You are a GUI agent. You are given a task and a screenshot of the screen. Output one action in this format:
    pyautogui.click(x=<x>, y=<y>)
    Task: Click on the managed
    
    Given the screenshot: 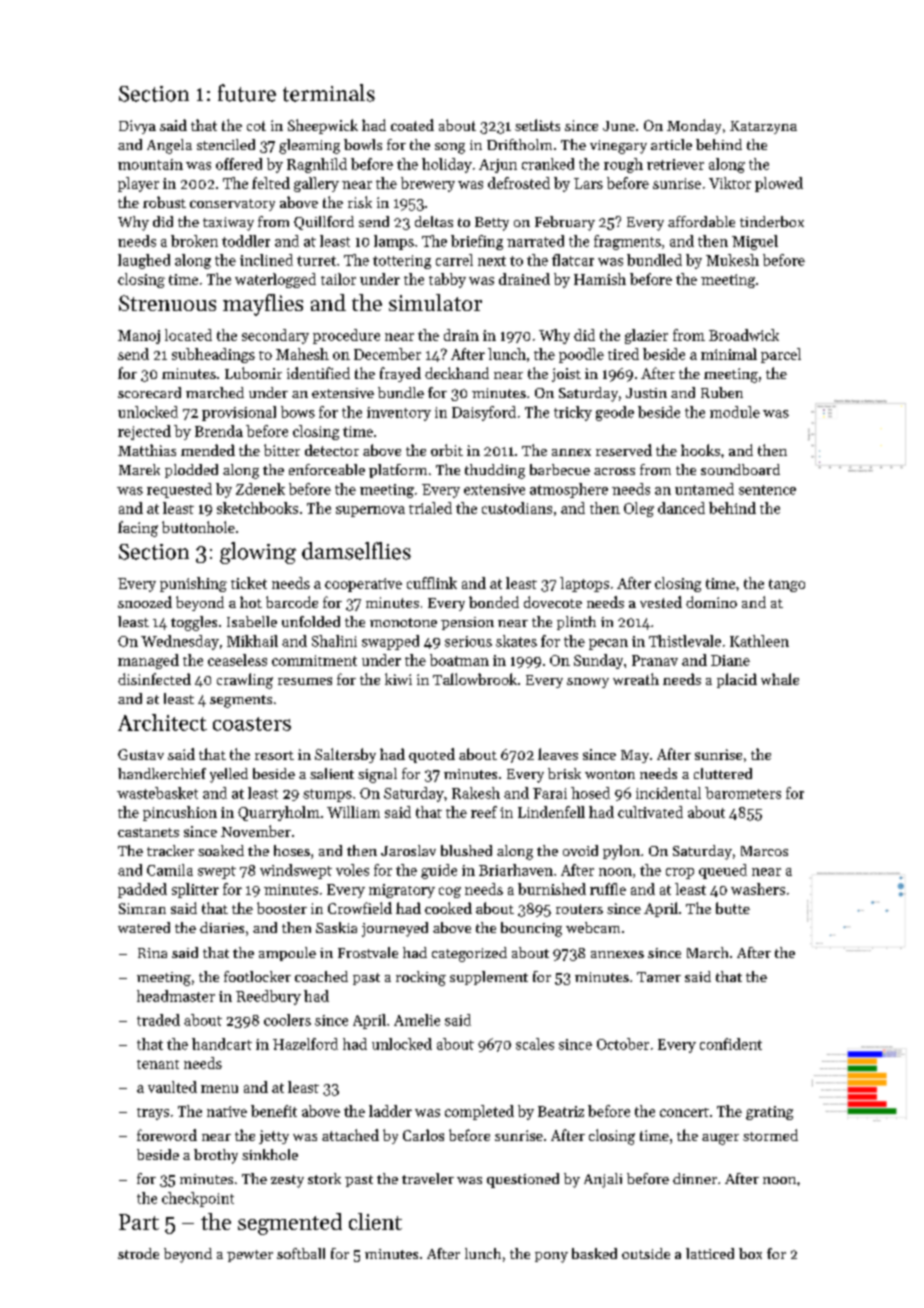 What is the action you would take?
    pyautogui.click(x=148, y=661)
